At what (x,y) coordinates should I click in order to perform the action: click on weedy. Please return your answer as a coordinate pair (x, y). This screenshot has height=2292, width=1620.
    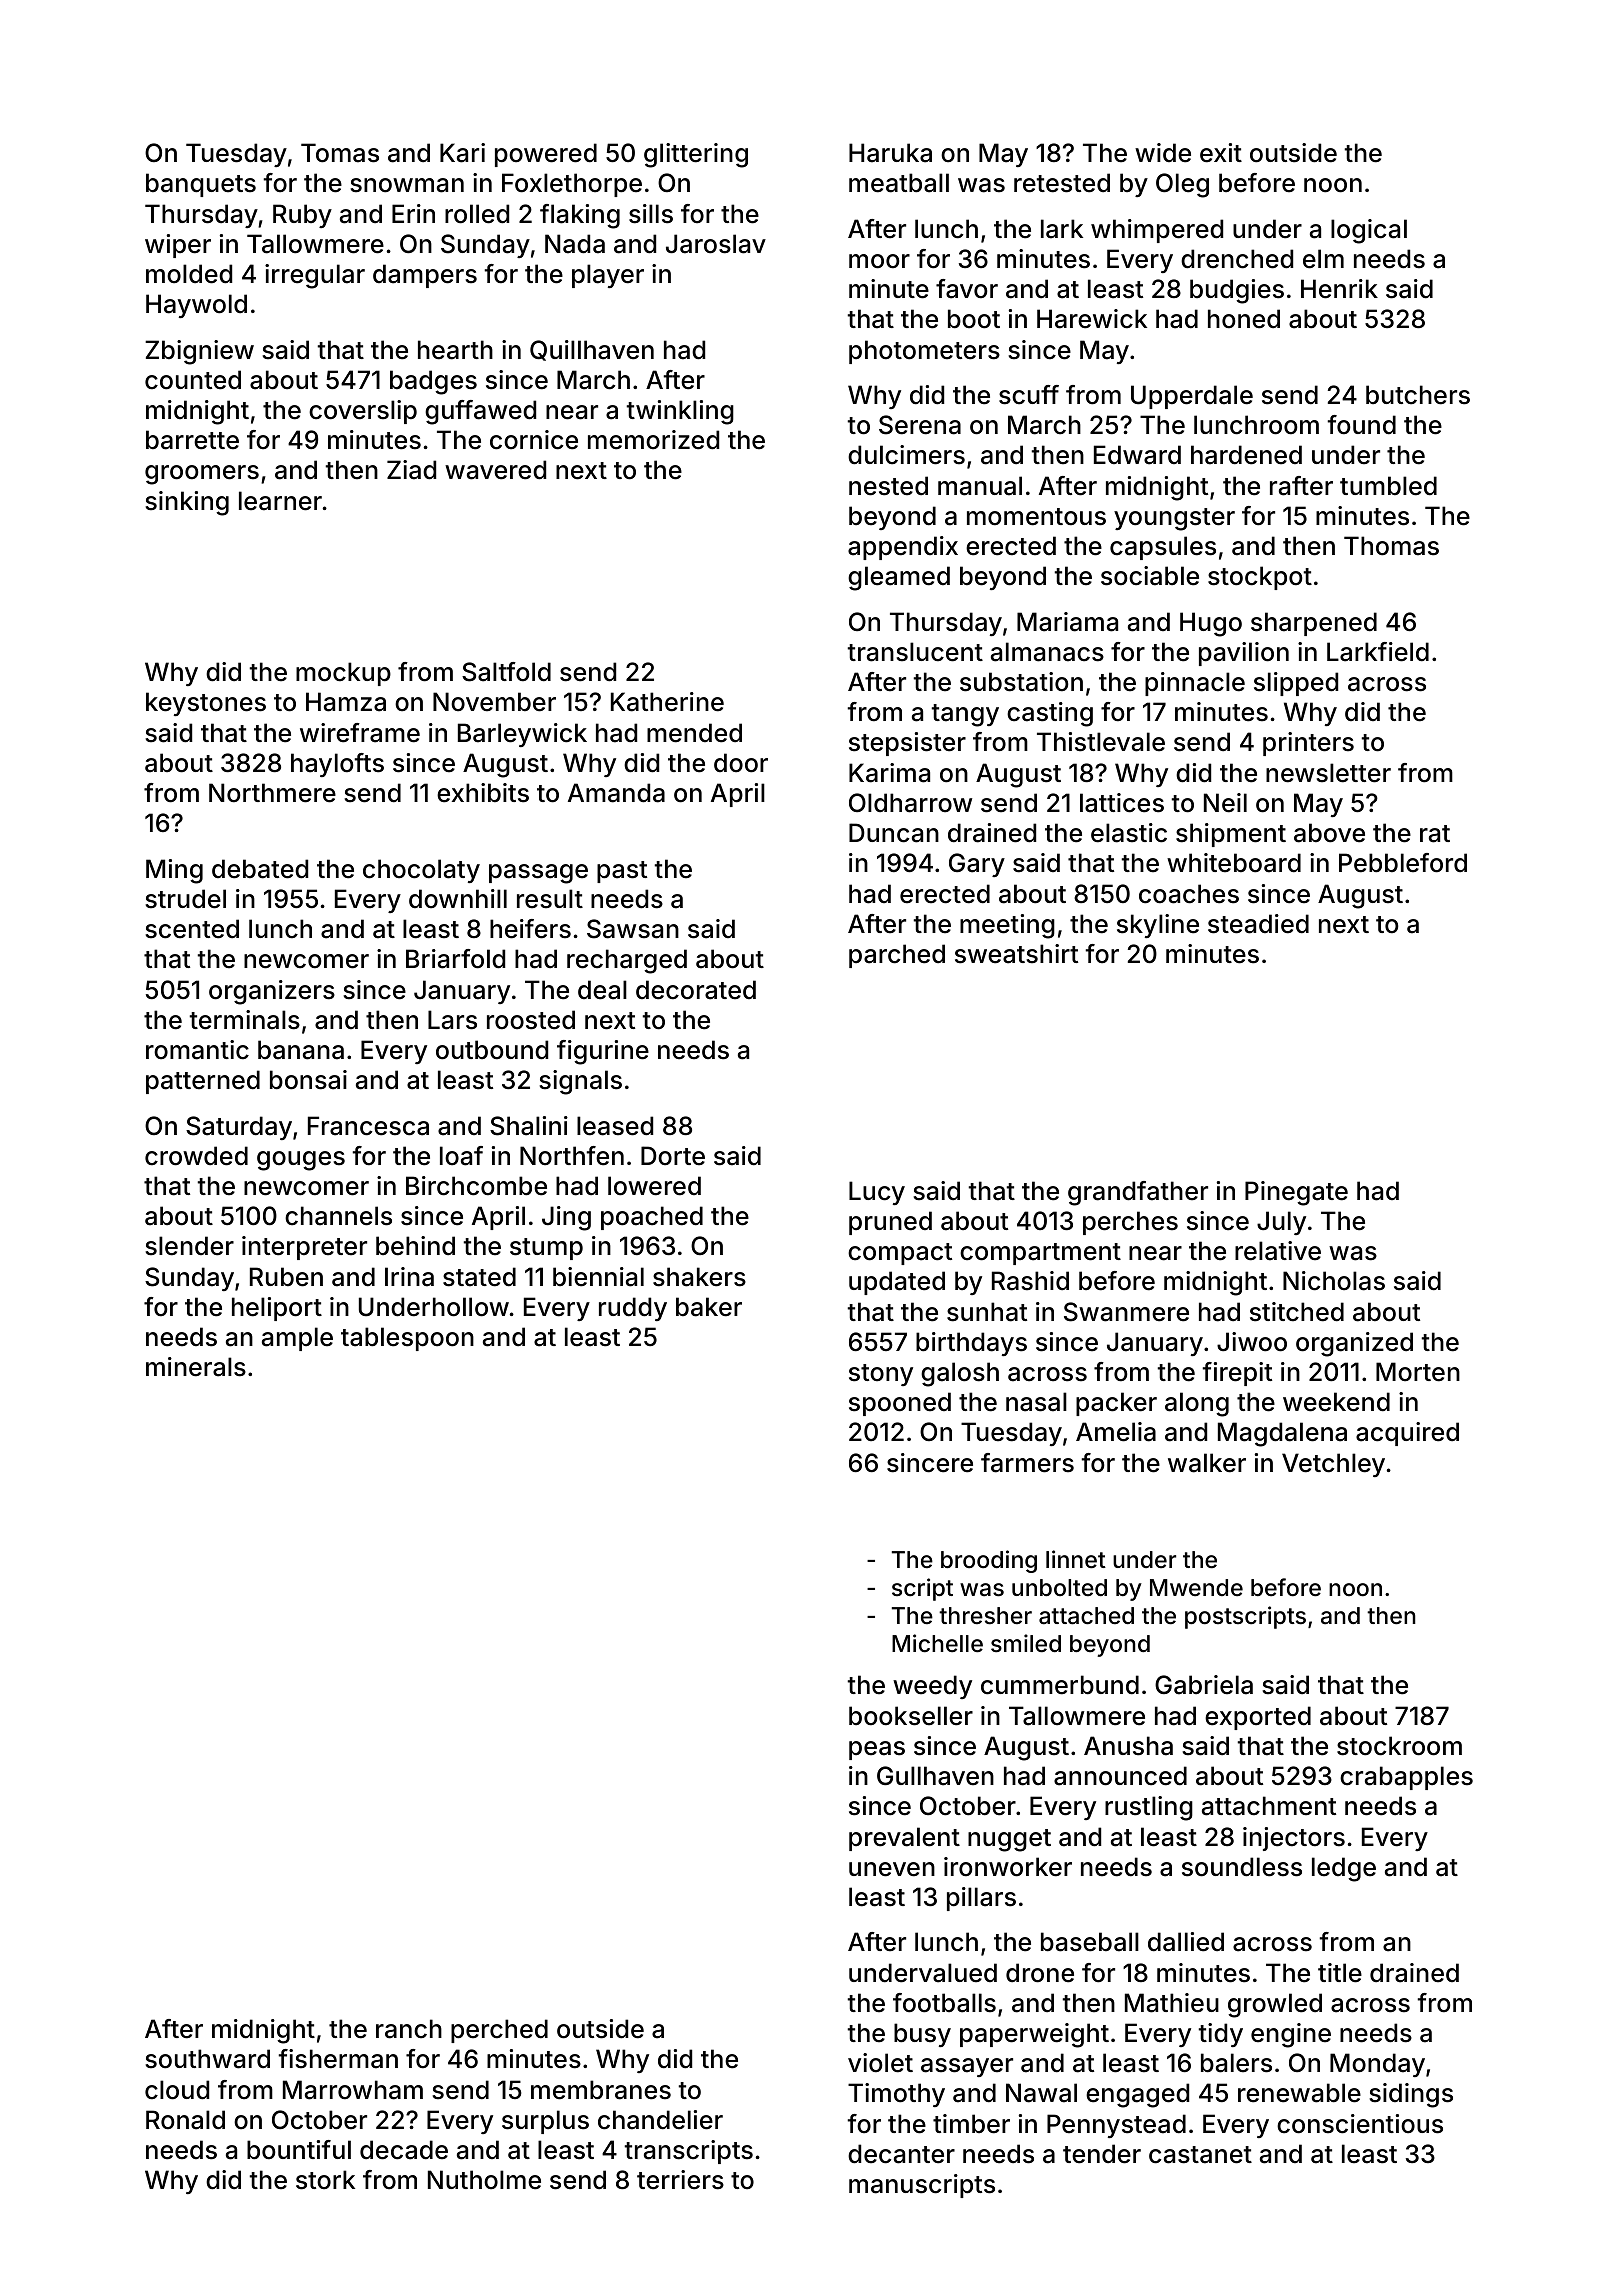
    Looking at the image, I should click on (932, 1687).
